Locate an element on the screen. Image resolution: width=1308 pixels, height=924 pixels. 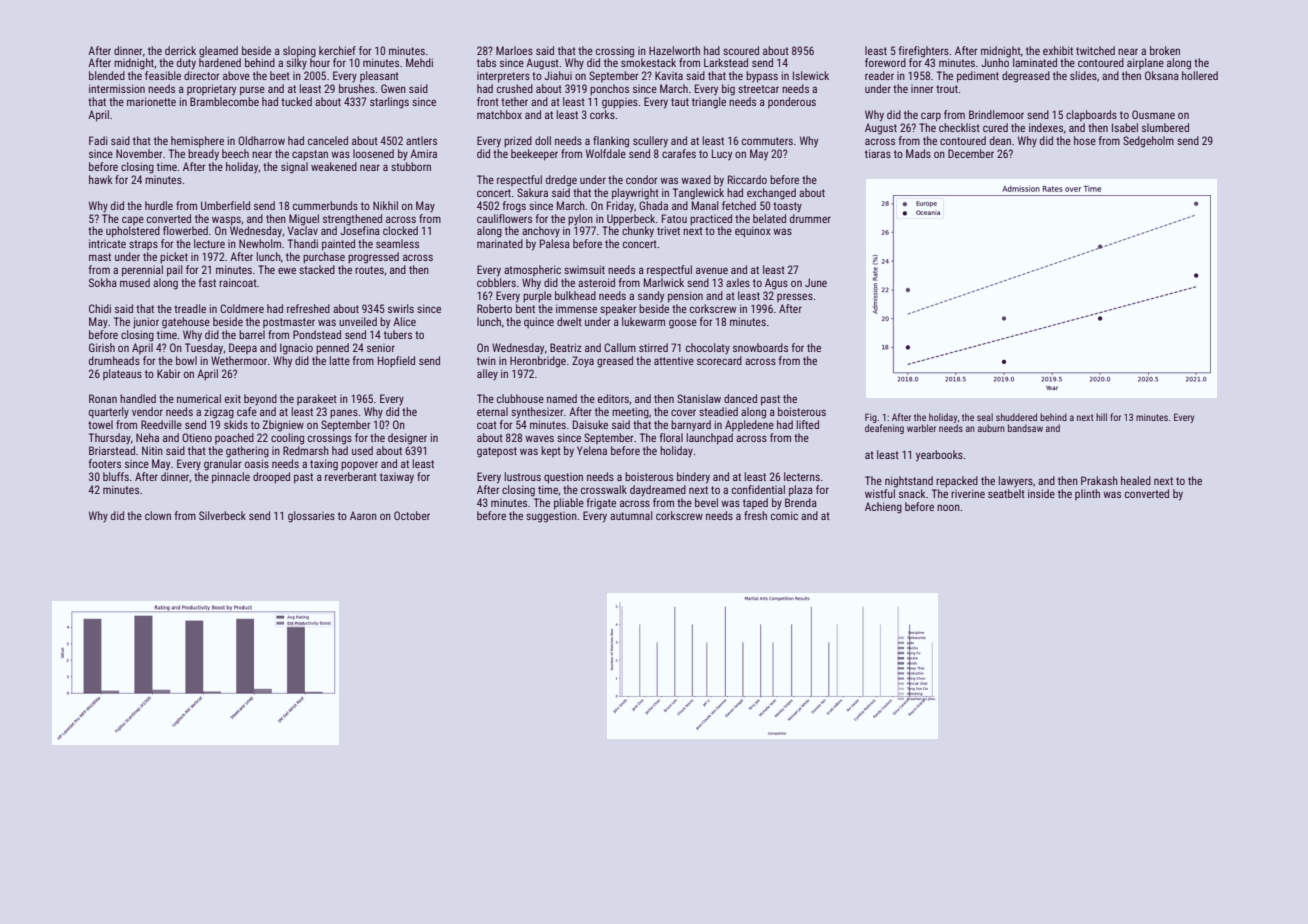
Sedgeholm is located at coordinates (1148, 142).
